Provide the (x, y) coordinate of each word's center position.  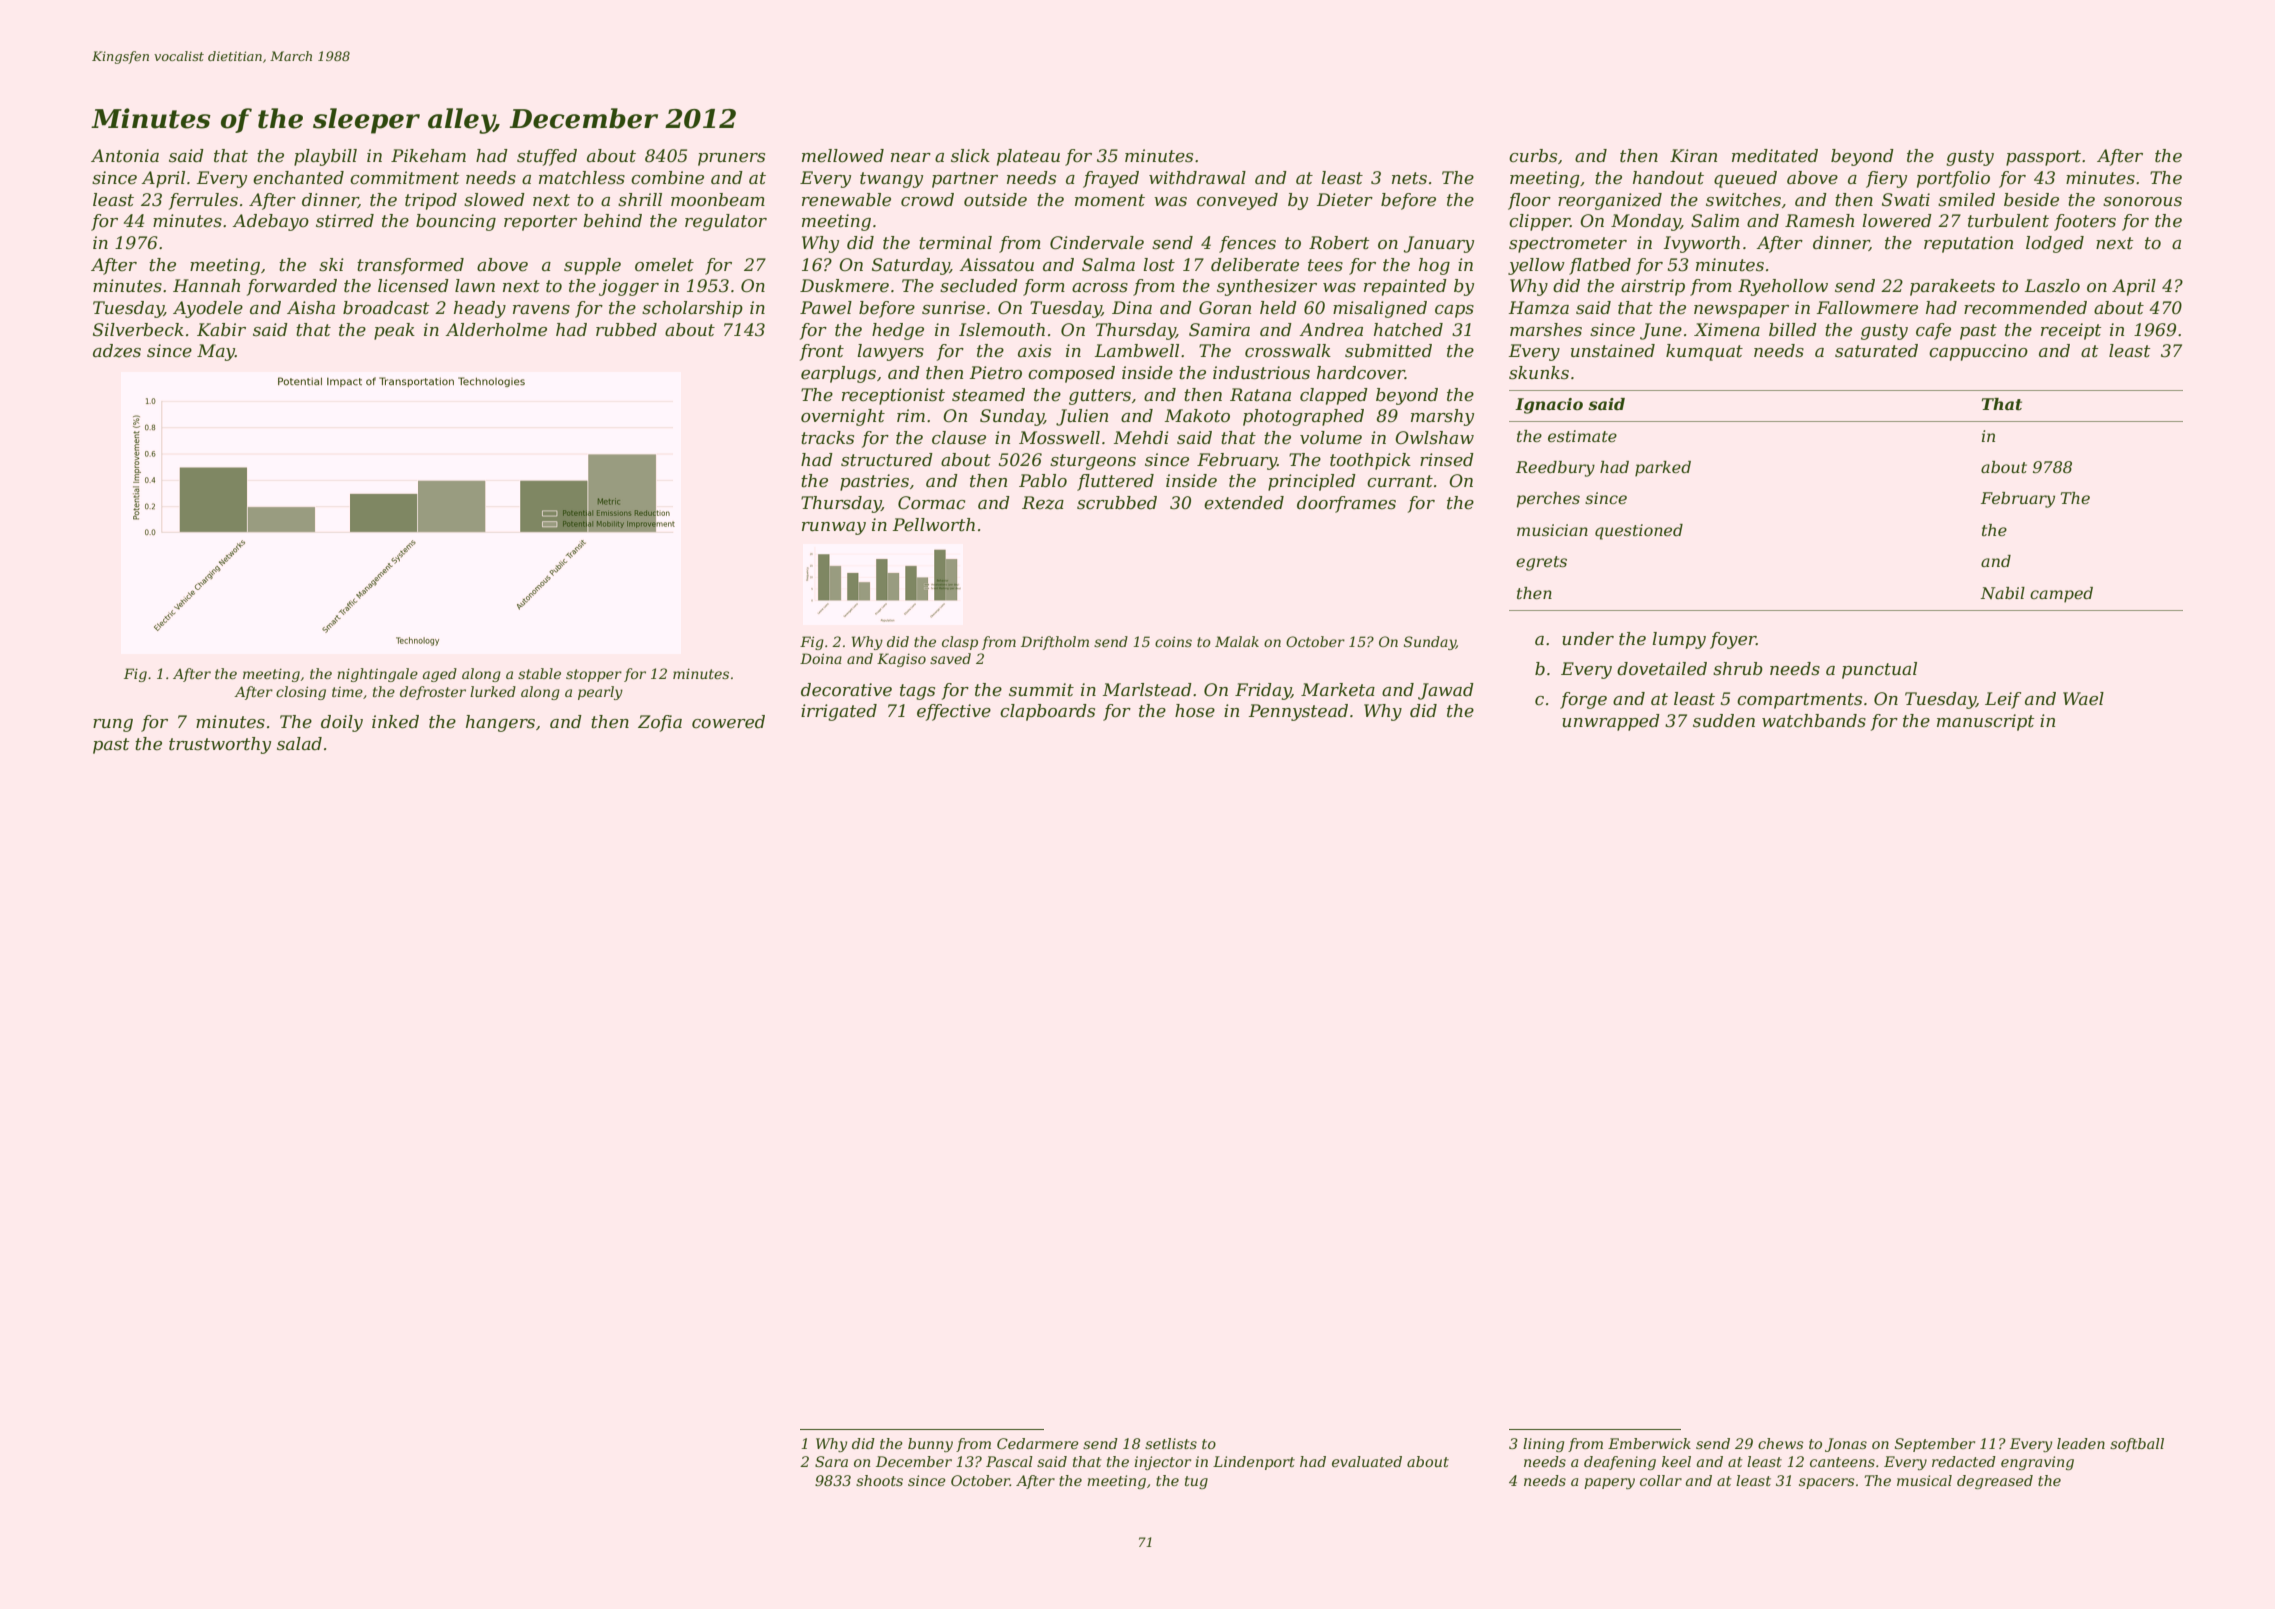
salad (299, 743)
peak (394, 331)
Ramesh (1819, 221)
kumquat (1704, 352)
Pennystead (1298, 712)
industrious (1261, 373)
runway (834, 528)
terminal (955, 243)
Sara (831, 1461)
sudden (1724, 721)
